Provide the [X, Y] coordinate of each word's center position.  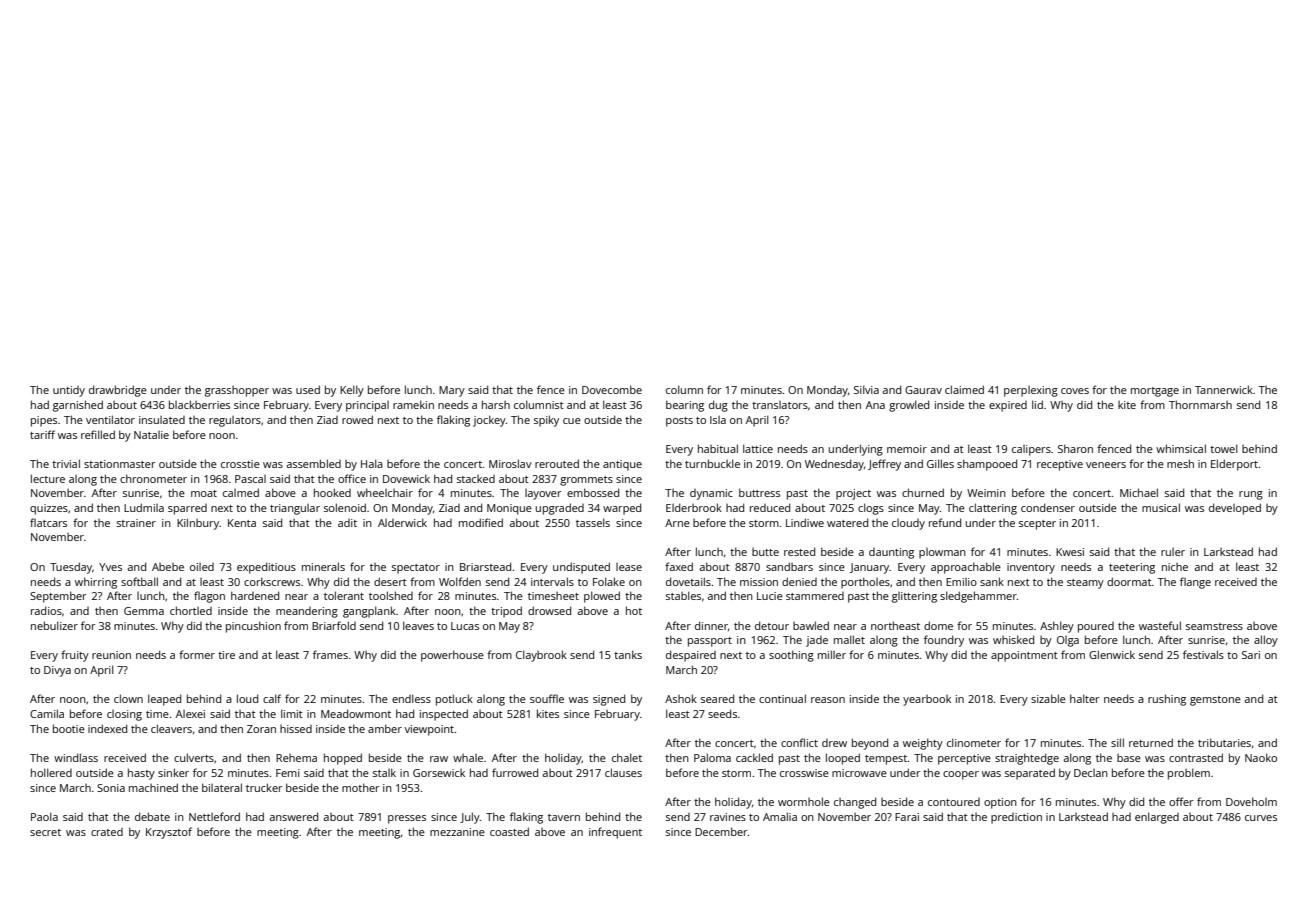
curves [1261, 818]
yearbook [927, 700]
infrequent [615, 833]
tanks [628, 654]
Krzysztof [169, 833]
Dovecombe [612, 389]
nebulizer [54, 625]
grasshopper [237, 391]
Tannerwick [1224, 389]
